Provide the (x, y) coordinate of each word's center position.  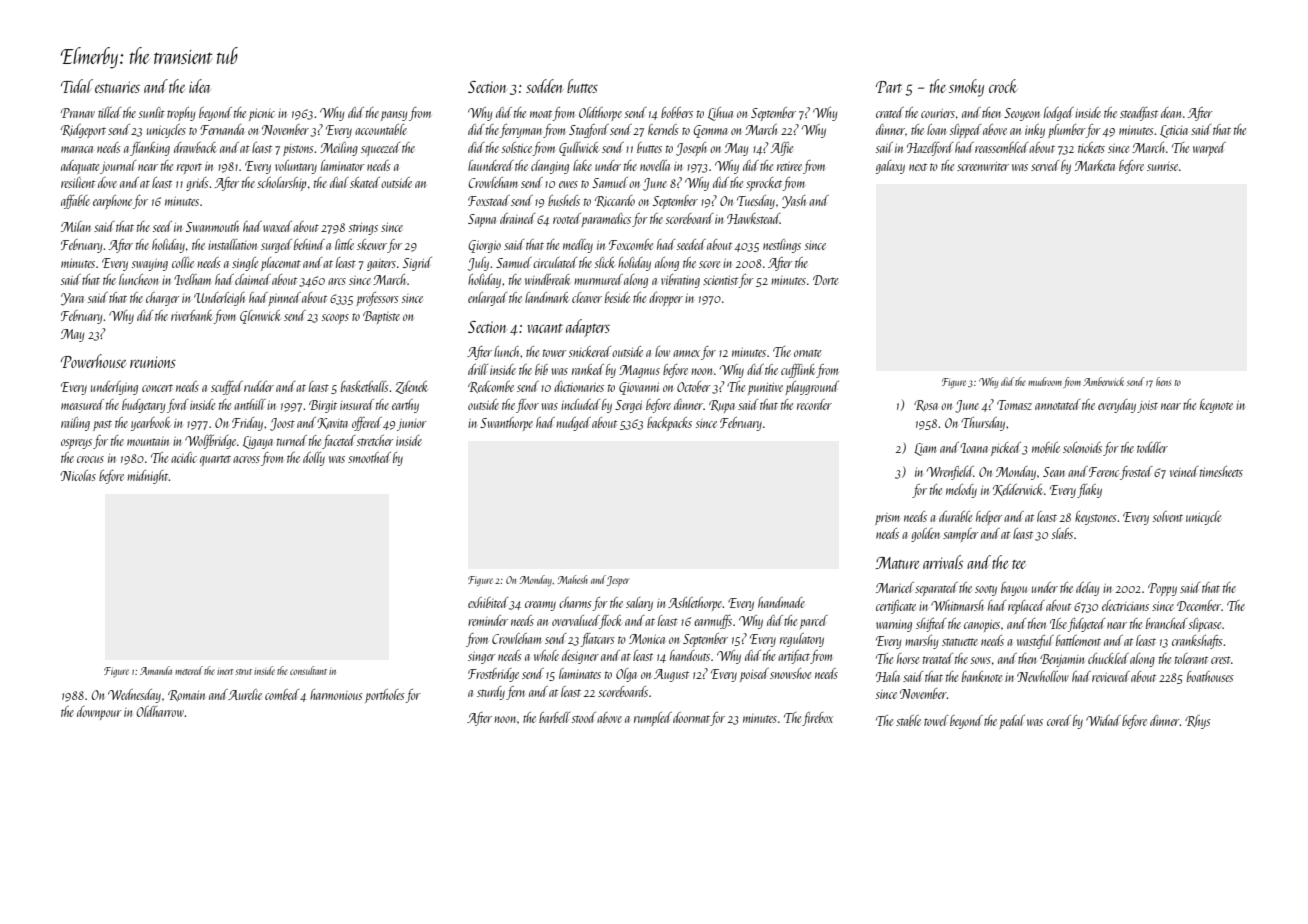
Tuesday (756, 202)
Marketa (1095, 165)
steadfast (1139, 114)
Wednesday (134, 696)
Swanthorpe (506, 424)
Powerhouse (93, 361)
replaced (1026, 607)
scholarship (281, 184)
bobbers (677, 112)
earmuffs (713, 622)
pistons (298, 150)
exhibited (488, 602)
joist (1147, 406)
